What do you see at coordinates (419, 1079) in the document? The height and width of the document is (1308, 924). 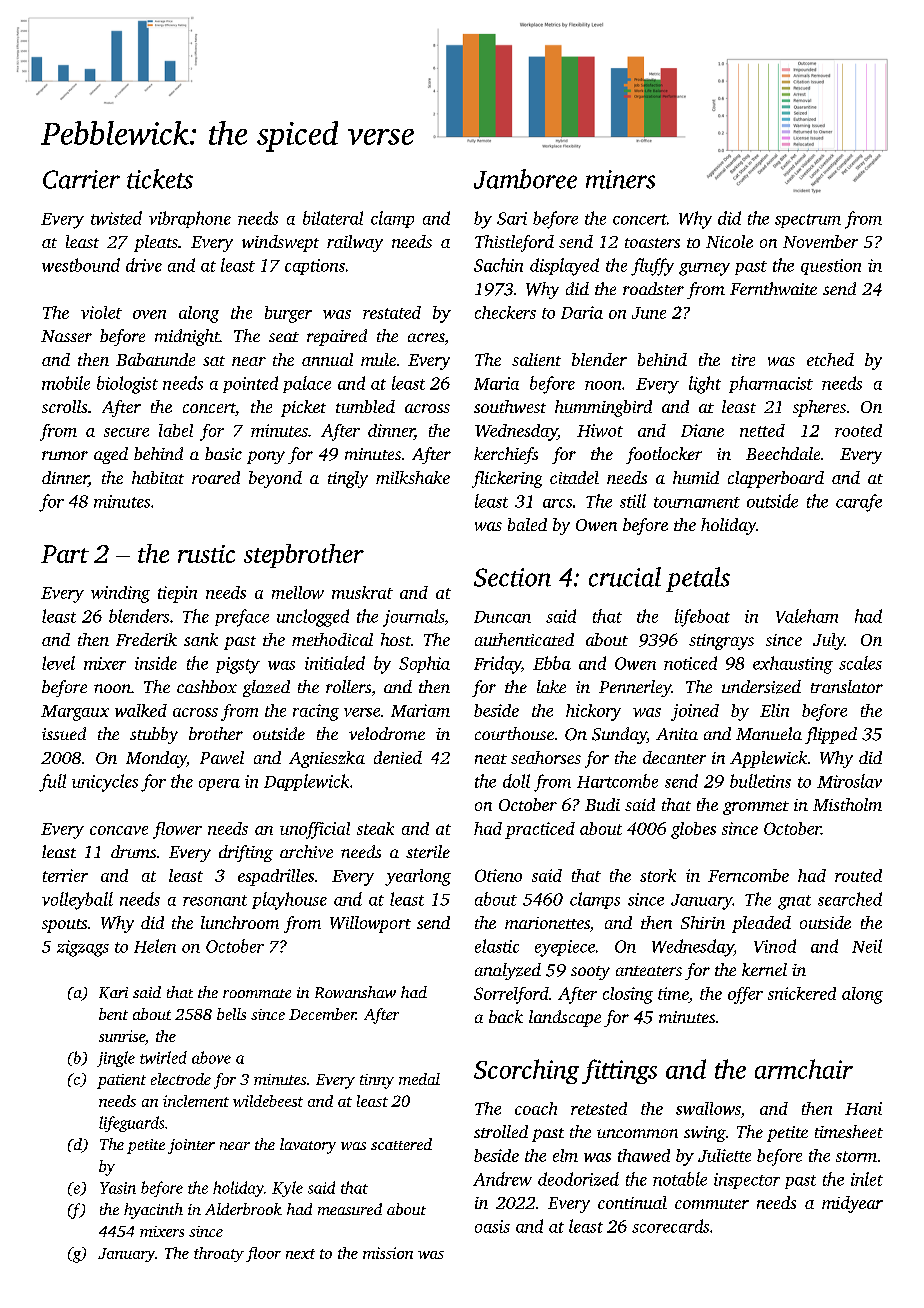 I see `medal` at bounding box center [419, 1079].
